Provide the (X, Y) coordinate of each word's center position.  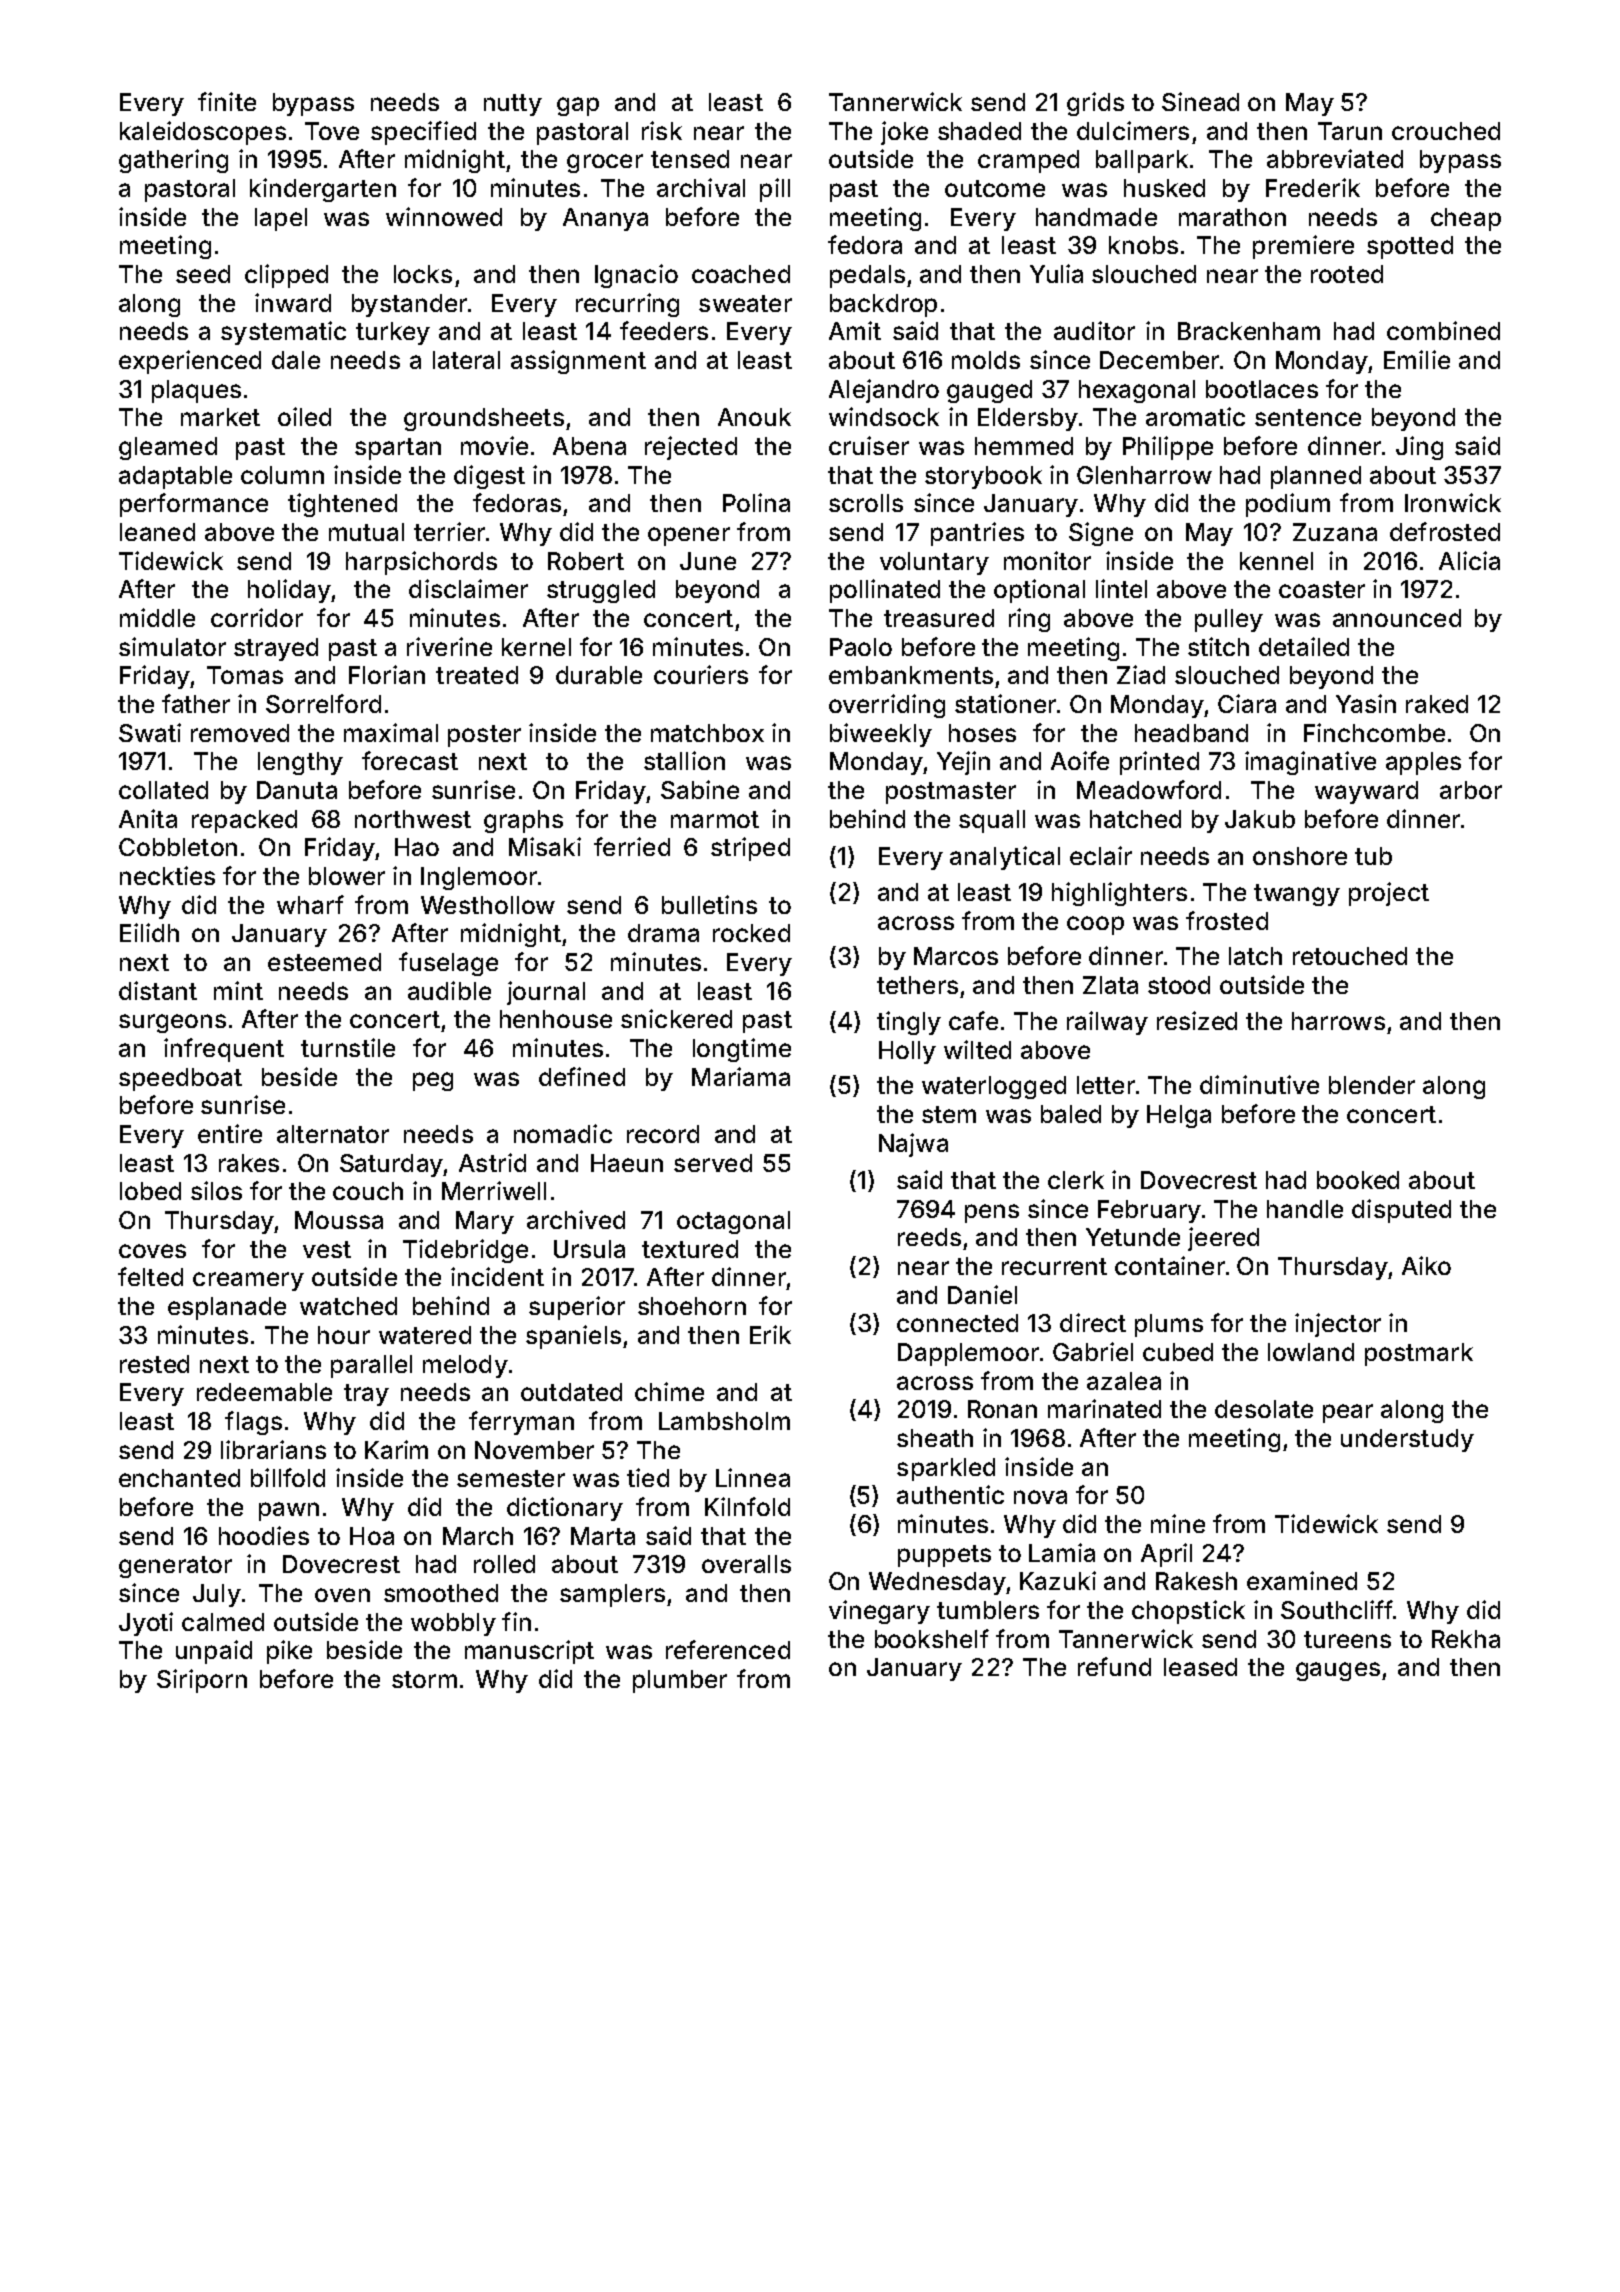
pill (775, 190)
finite (227, 101)
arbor (1471, 790)
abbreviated (1335, 158)
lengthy (300, 763)
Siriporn (202, 1681)
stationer (1005, 703)
